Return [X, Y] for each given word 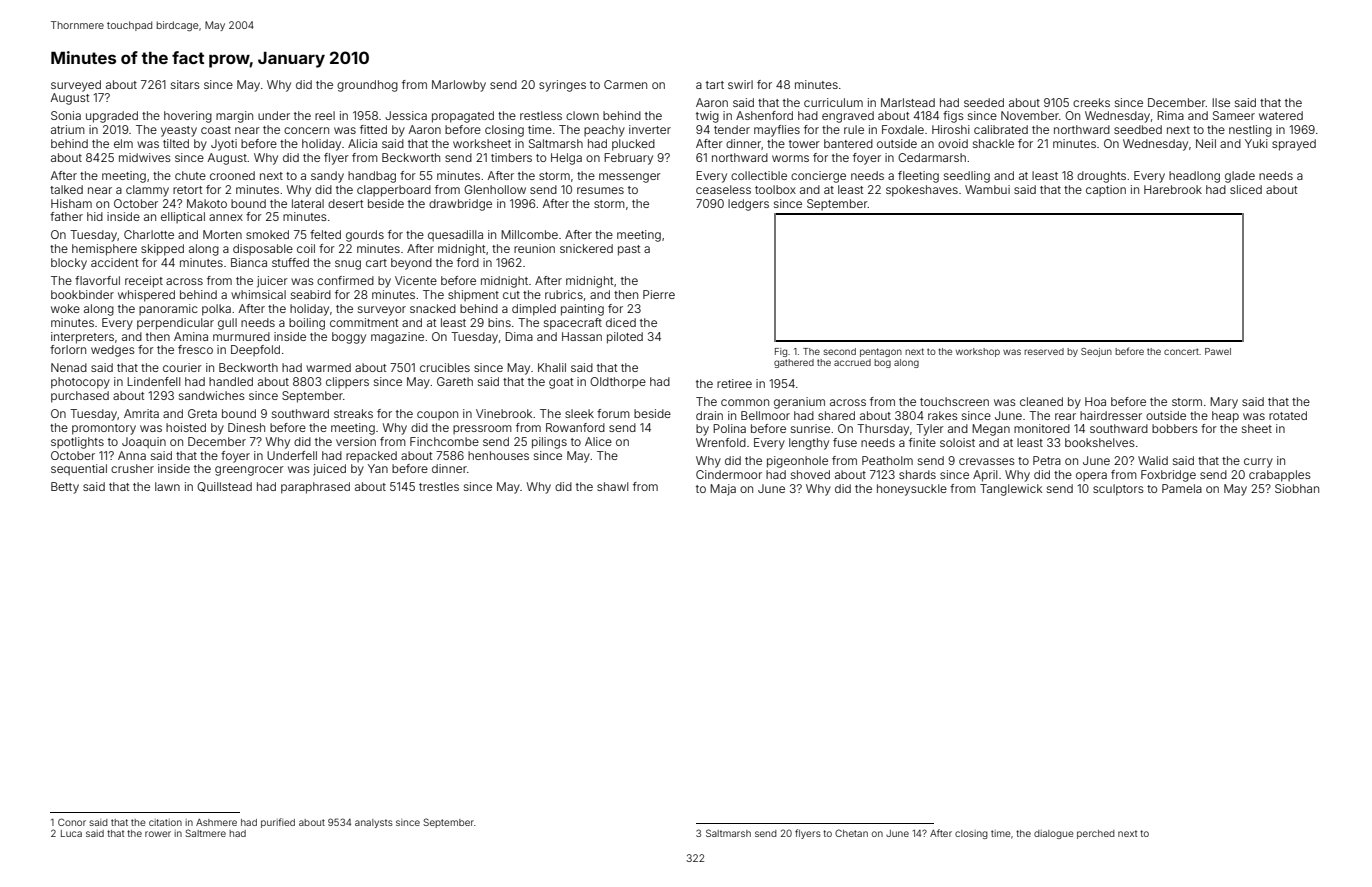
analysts [374, 823]
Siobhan [1297, 488]
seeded [984, 102]
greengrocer [249, 471]
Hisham [71, 203]
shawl [612, 486]
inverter [650, 129]
